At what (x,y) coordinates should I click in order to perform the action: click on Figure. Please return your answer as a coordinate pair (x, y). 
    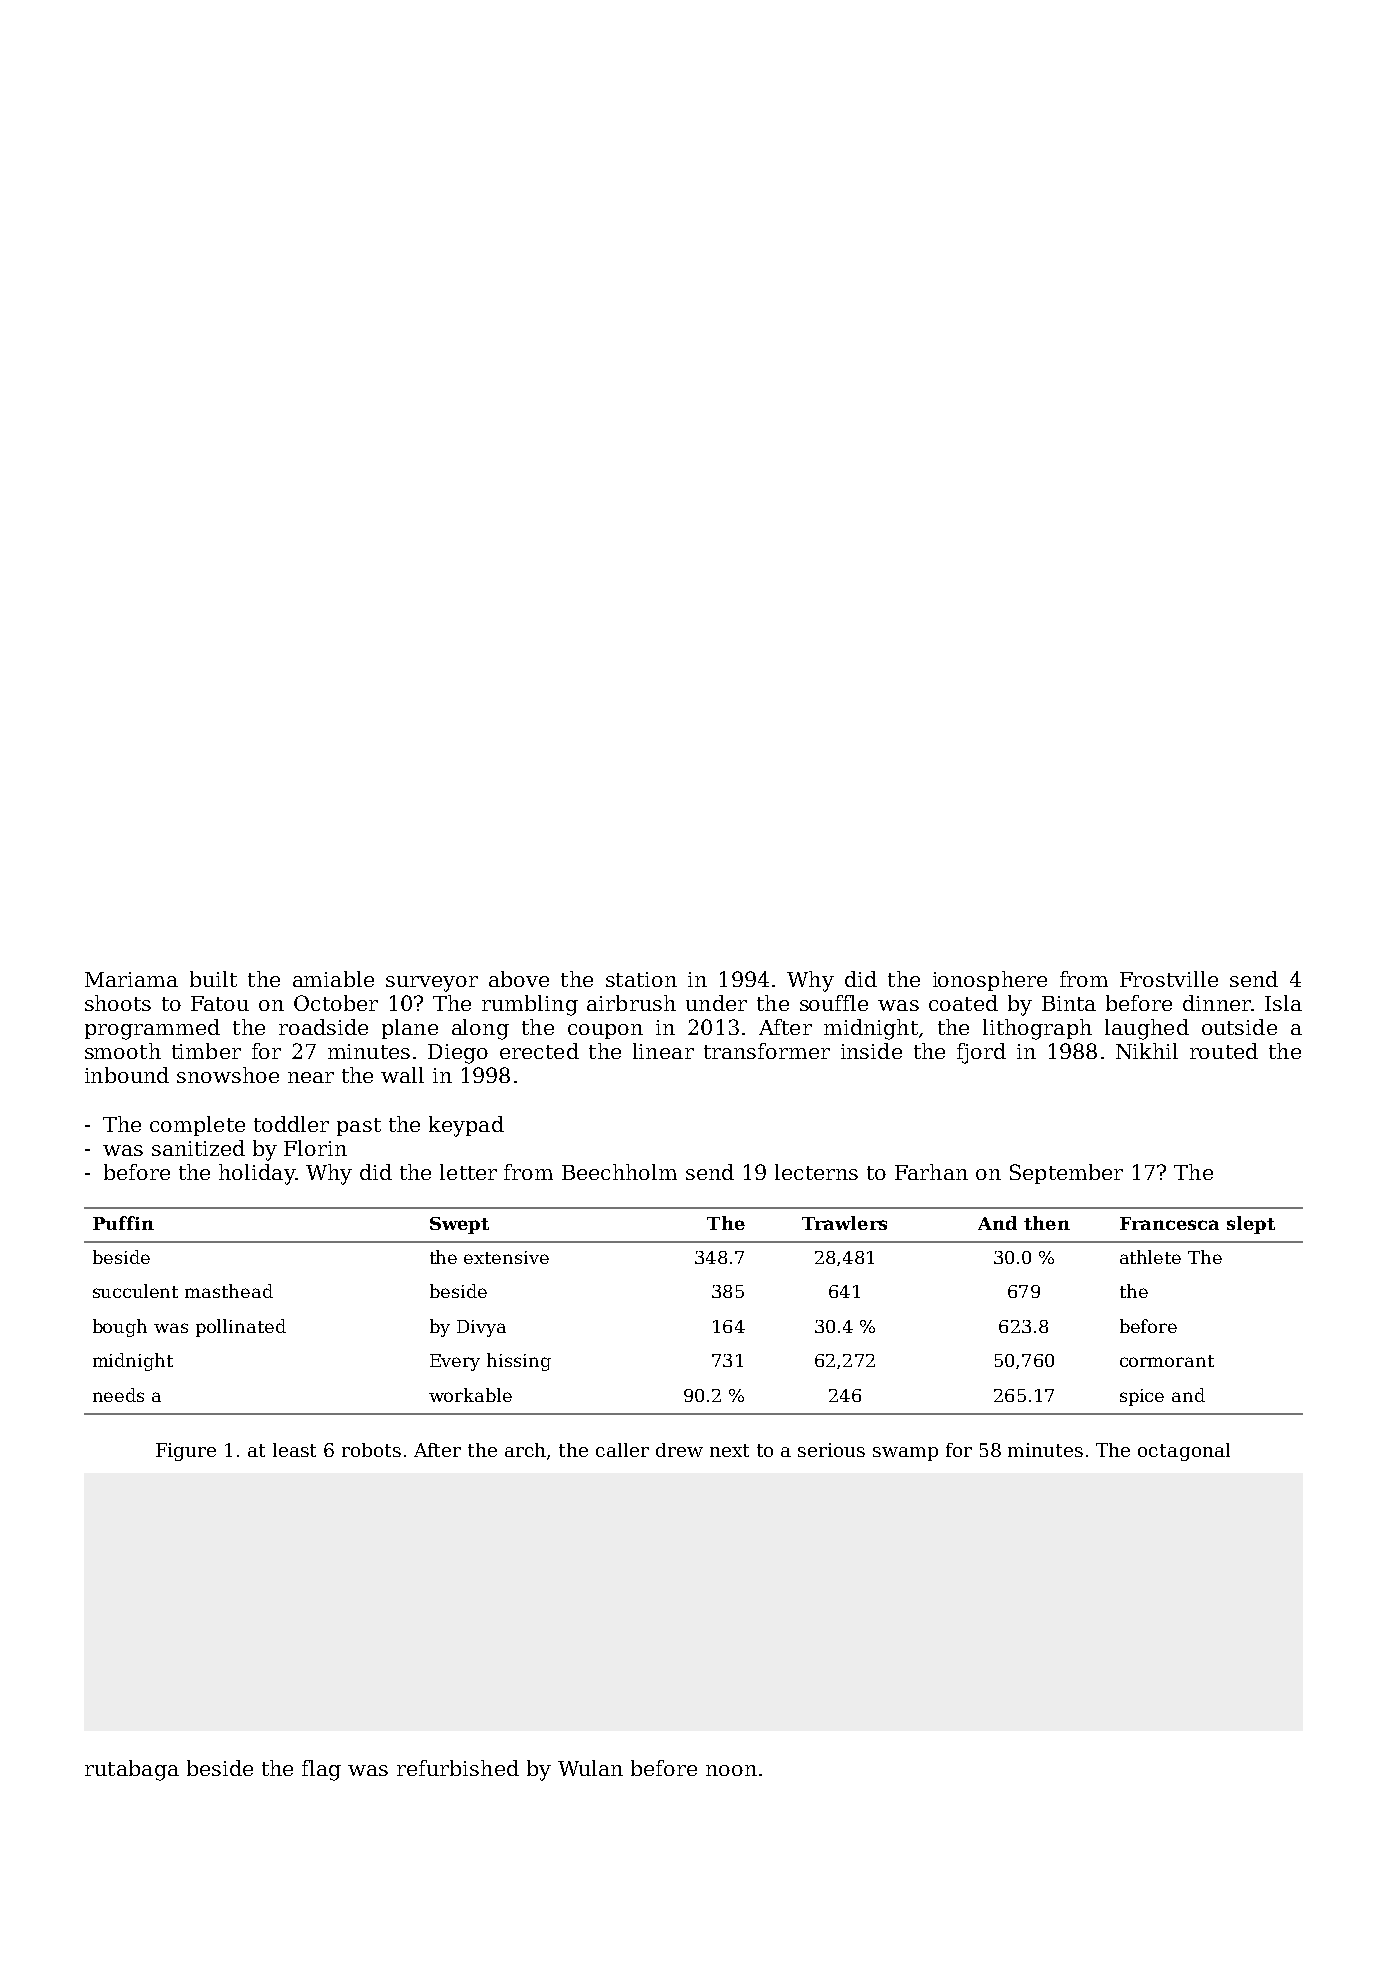
    Looking at the image, I should click on (186, 1452).
